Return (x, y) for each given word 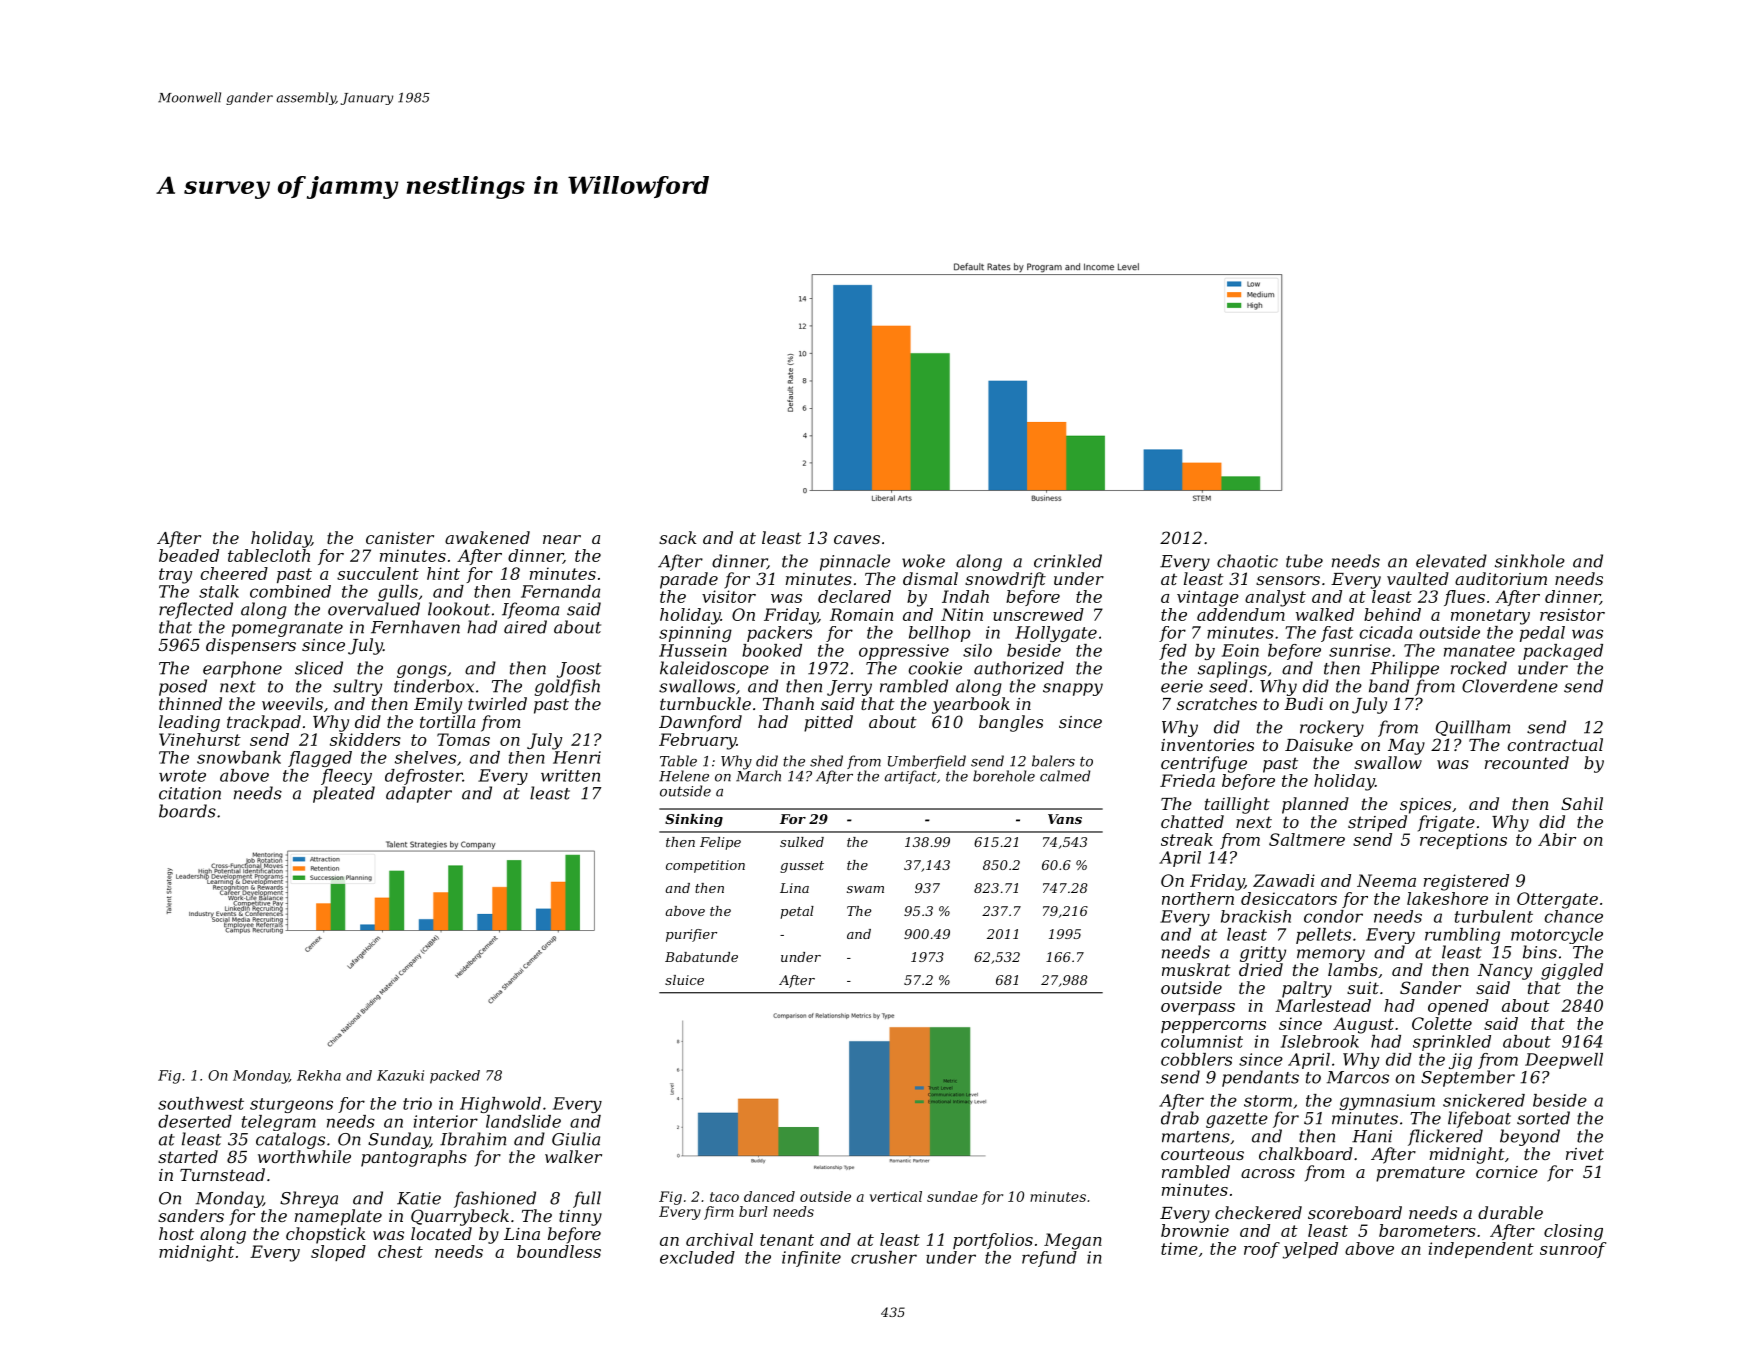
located (441, 1233)
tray (175, 576)
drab (1180, 1118)
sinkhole (1530, 561)
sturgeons (291, 1105)
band (1389, 686)
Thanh (788, 703)
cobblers (1196, 1059)
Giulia (576, 1139)
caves (857, 539)
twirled (497, 703)
